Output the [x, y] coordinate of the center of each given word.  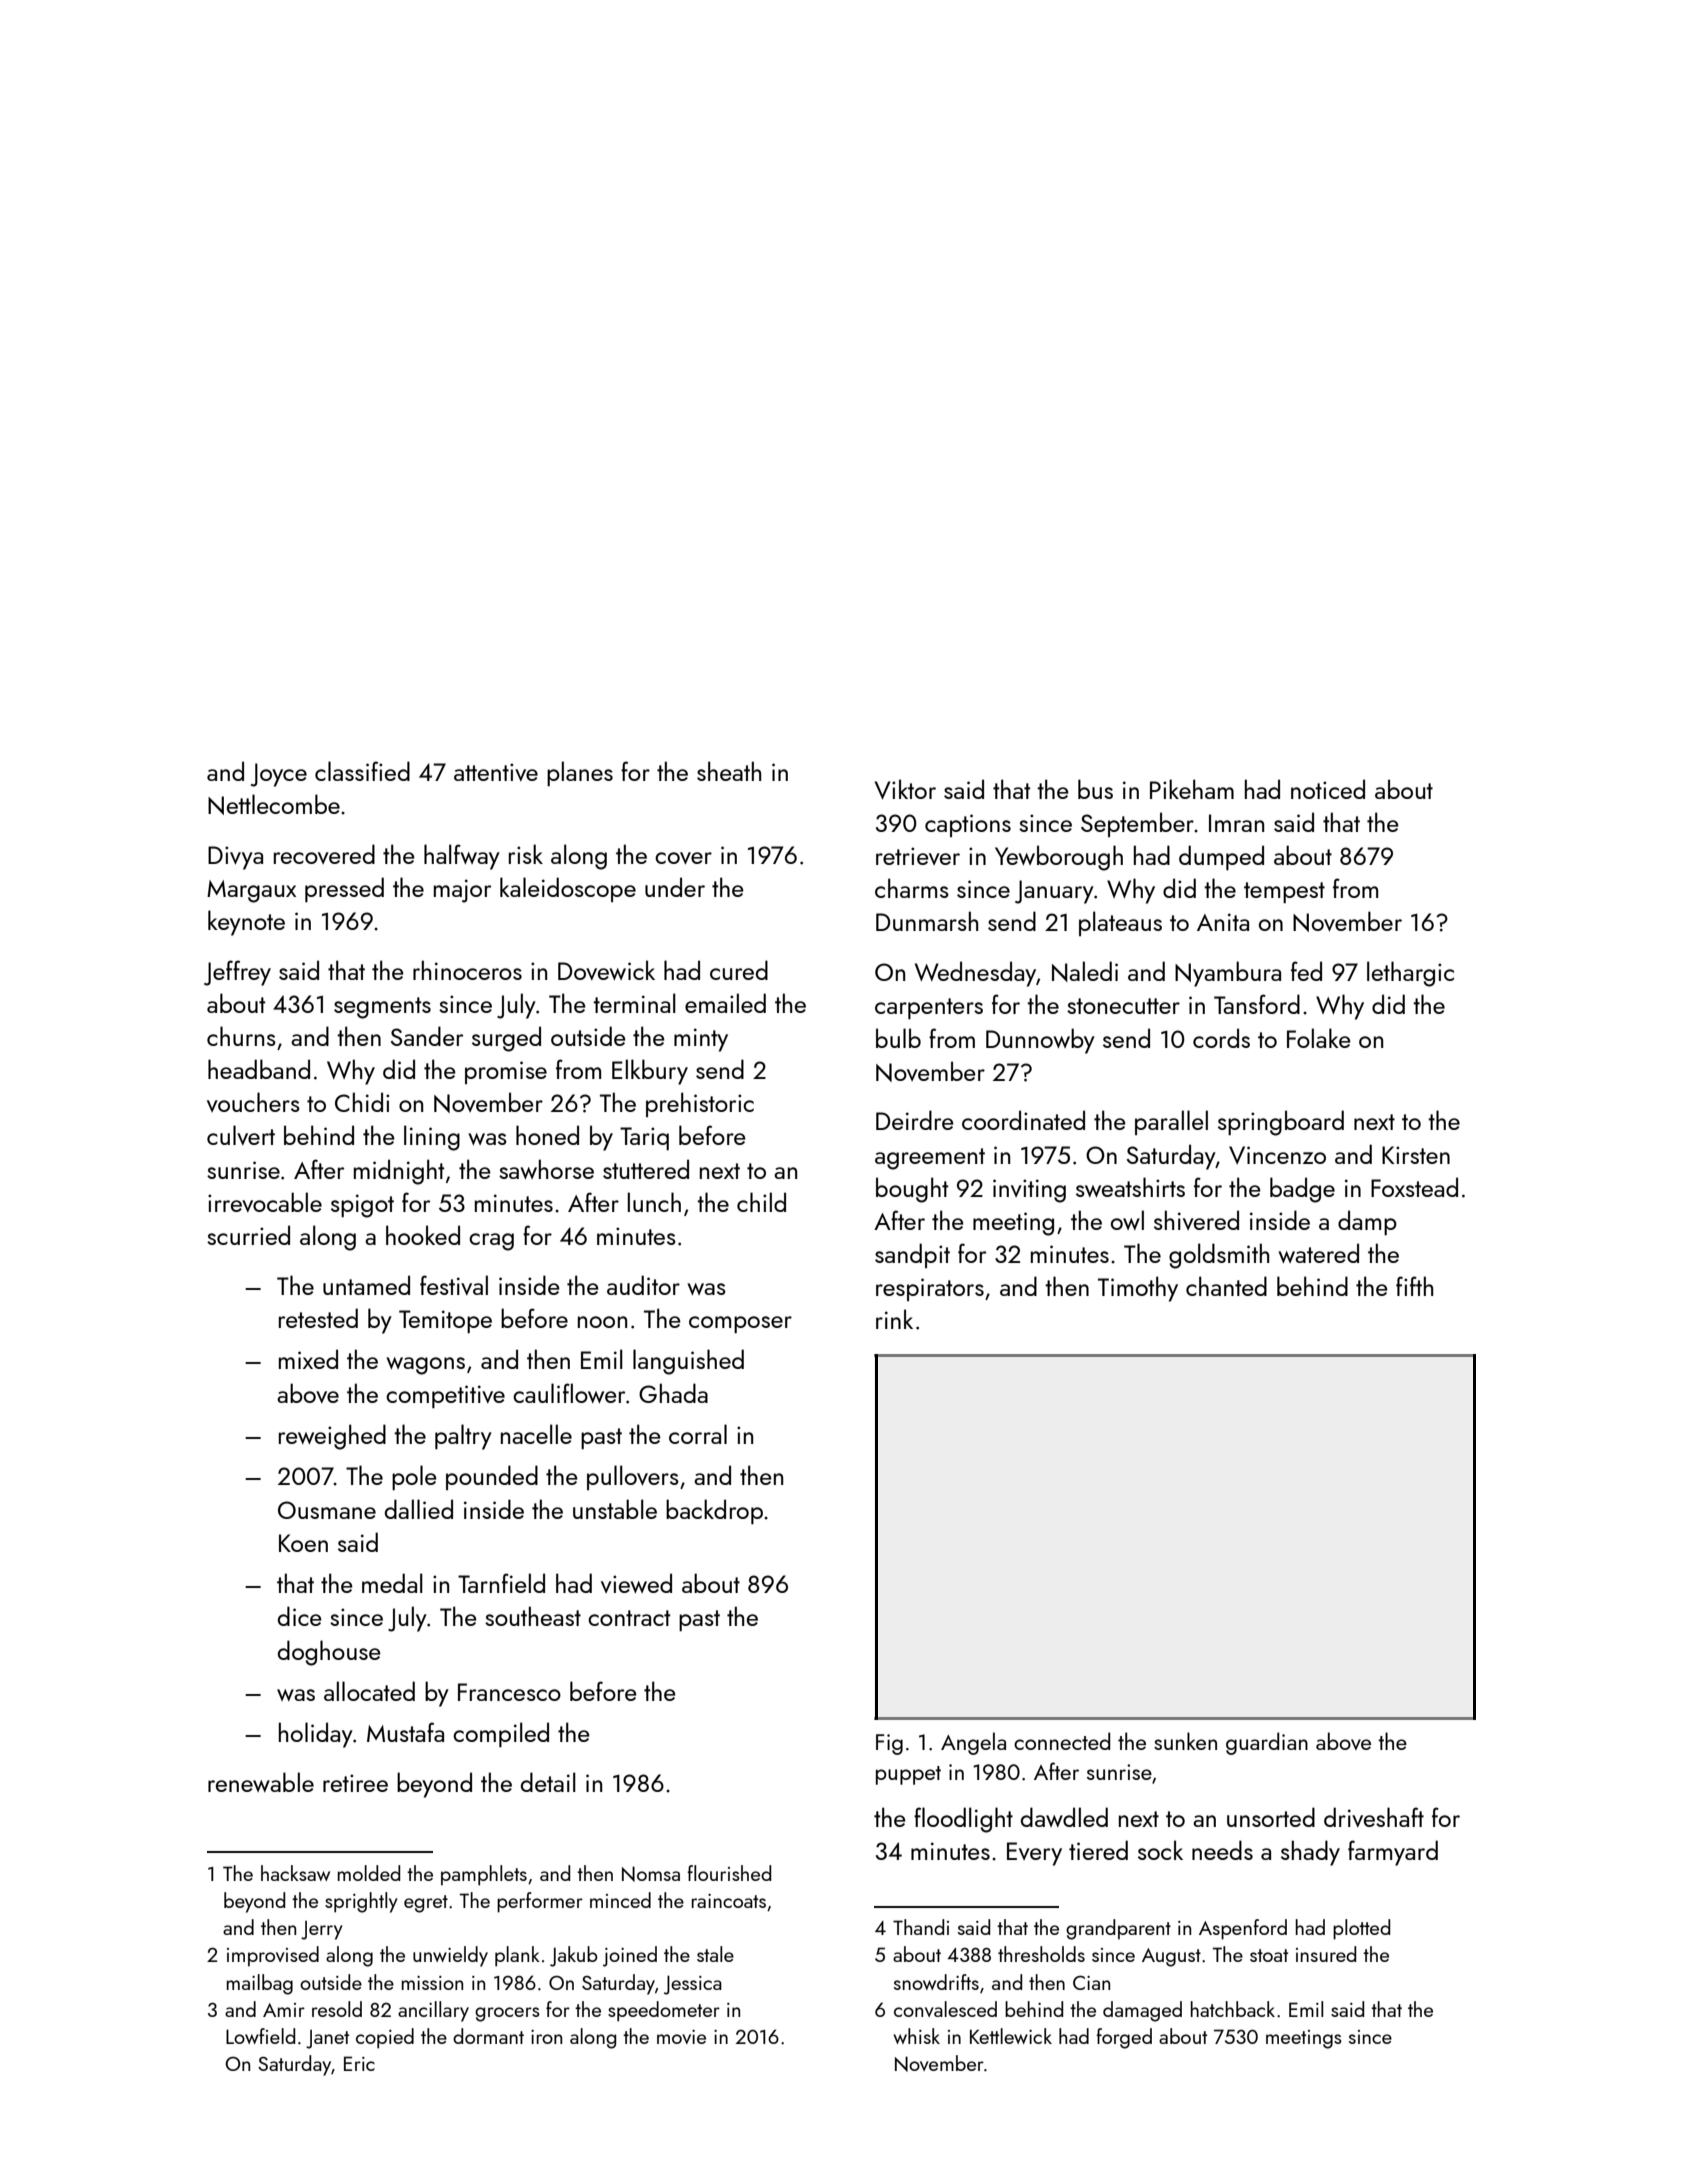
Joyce [279, 775]
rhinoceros [467, 970]
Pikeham [1192, 789]
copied [385, 2038]
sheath [729, 771]
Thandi [921, 1927]
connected [1062, 1741]
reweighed [332, 1437]
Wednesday [975, 974]
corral [698, 1434]
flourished [729, 1873]
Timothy [1138, 1289]
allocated [369, 1691]
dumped [1221, 857]
